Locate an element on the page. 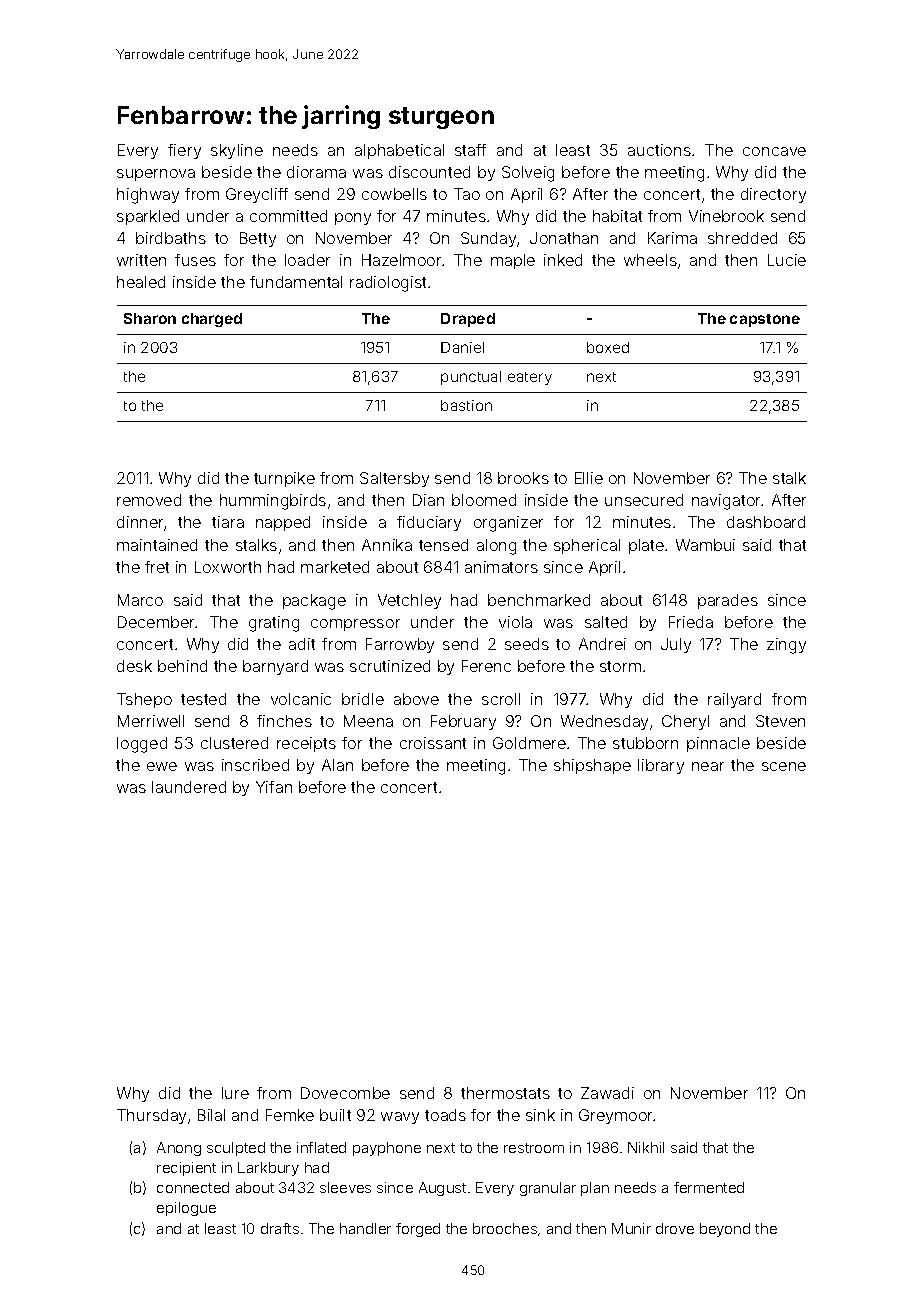 The image size is (924, 1308). Farrowby is located at coordinates (400, 645).
